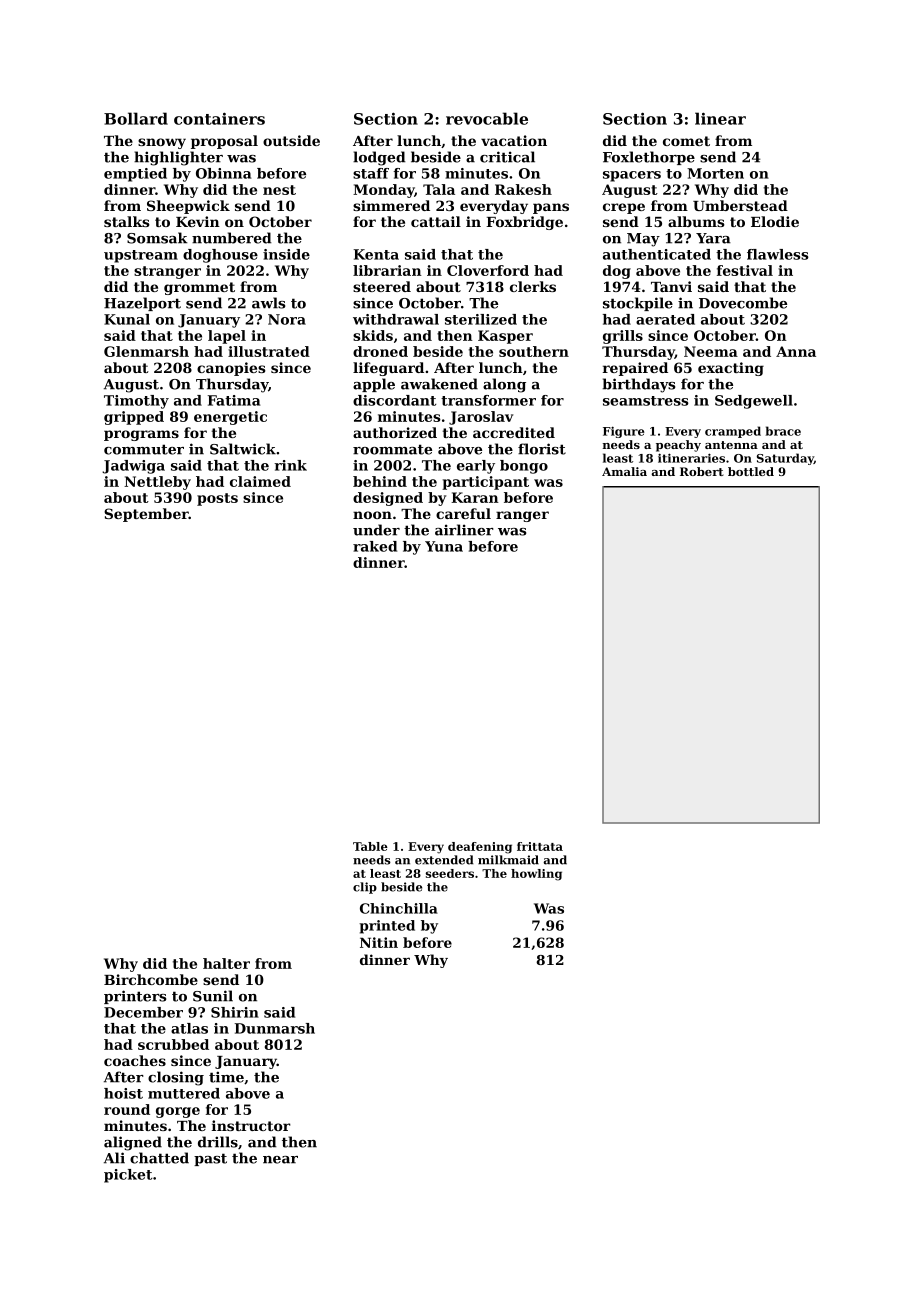 The height and width of the screenshot is (1308, 924). Describe the element at coordinates (275, 1028) in the screenshot. I see `Dunmarsh` at that location.
